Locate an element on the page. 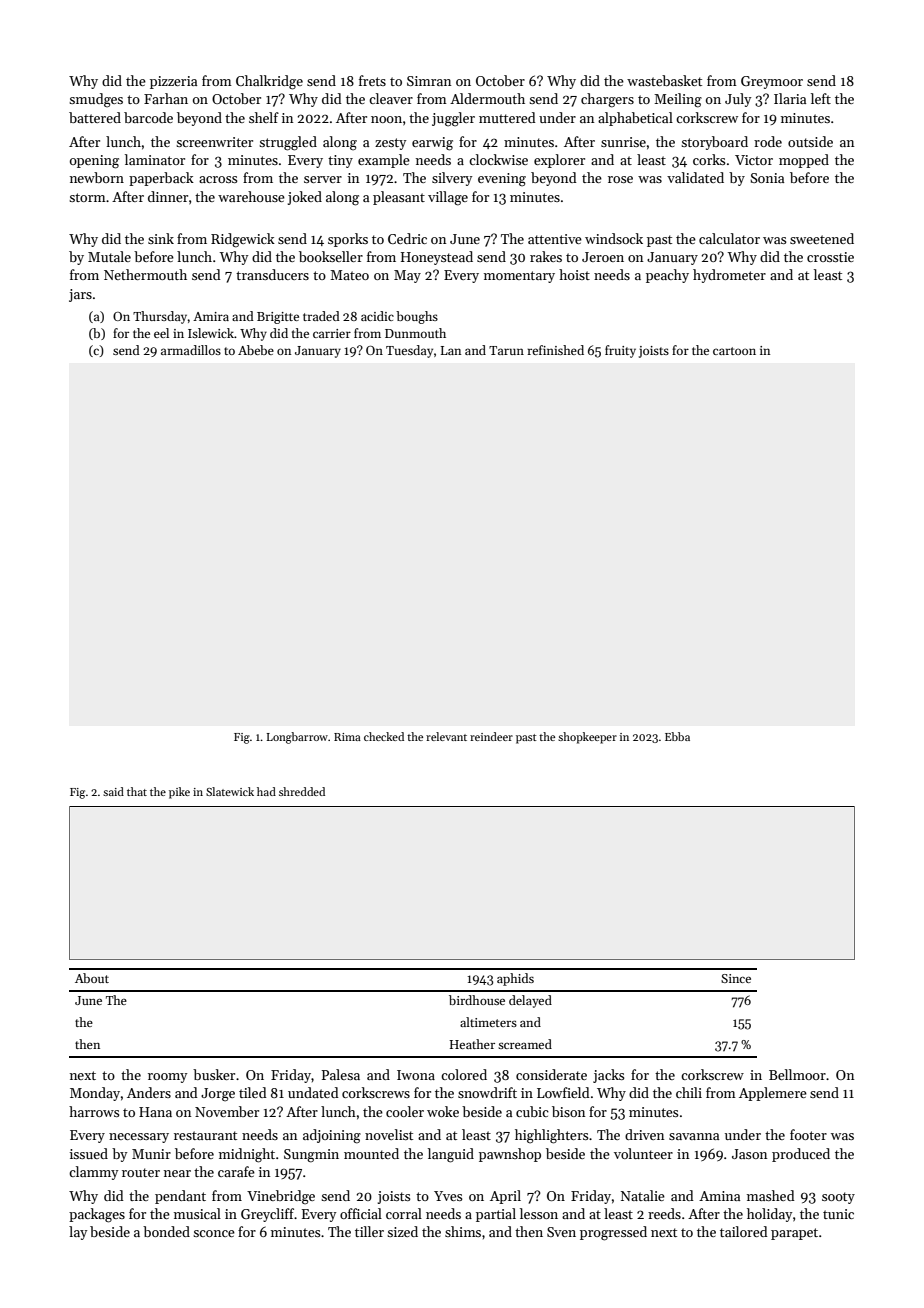 This page has width=924, height=1308. Greymoor is located at coordinates (772, 82).
